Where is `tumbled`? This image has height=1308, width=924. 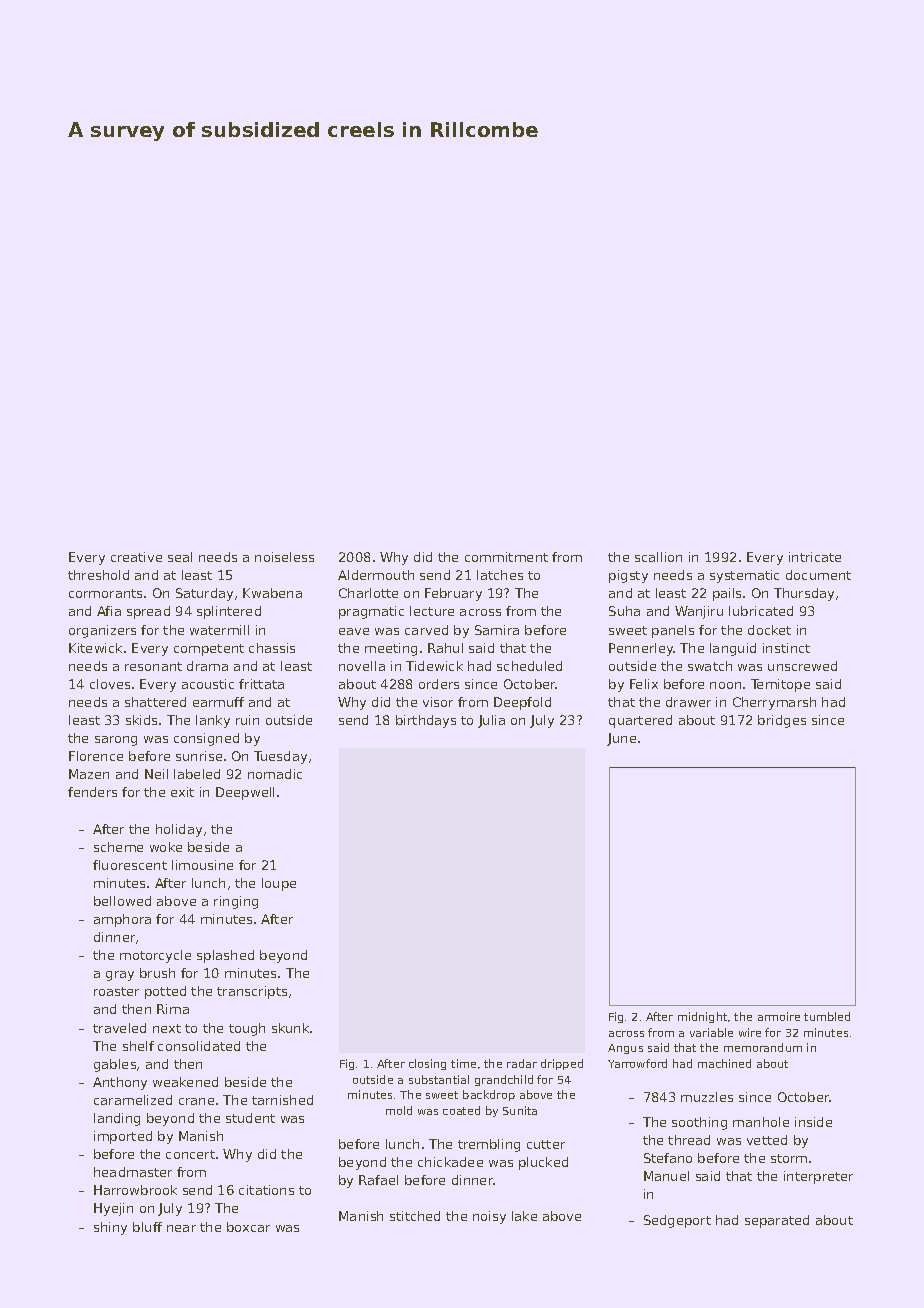
tumbled is located at coordinates (827, 1016).
